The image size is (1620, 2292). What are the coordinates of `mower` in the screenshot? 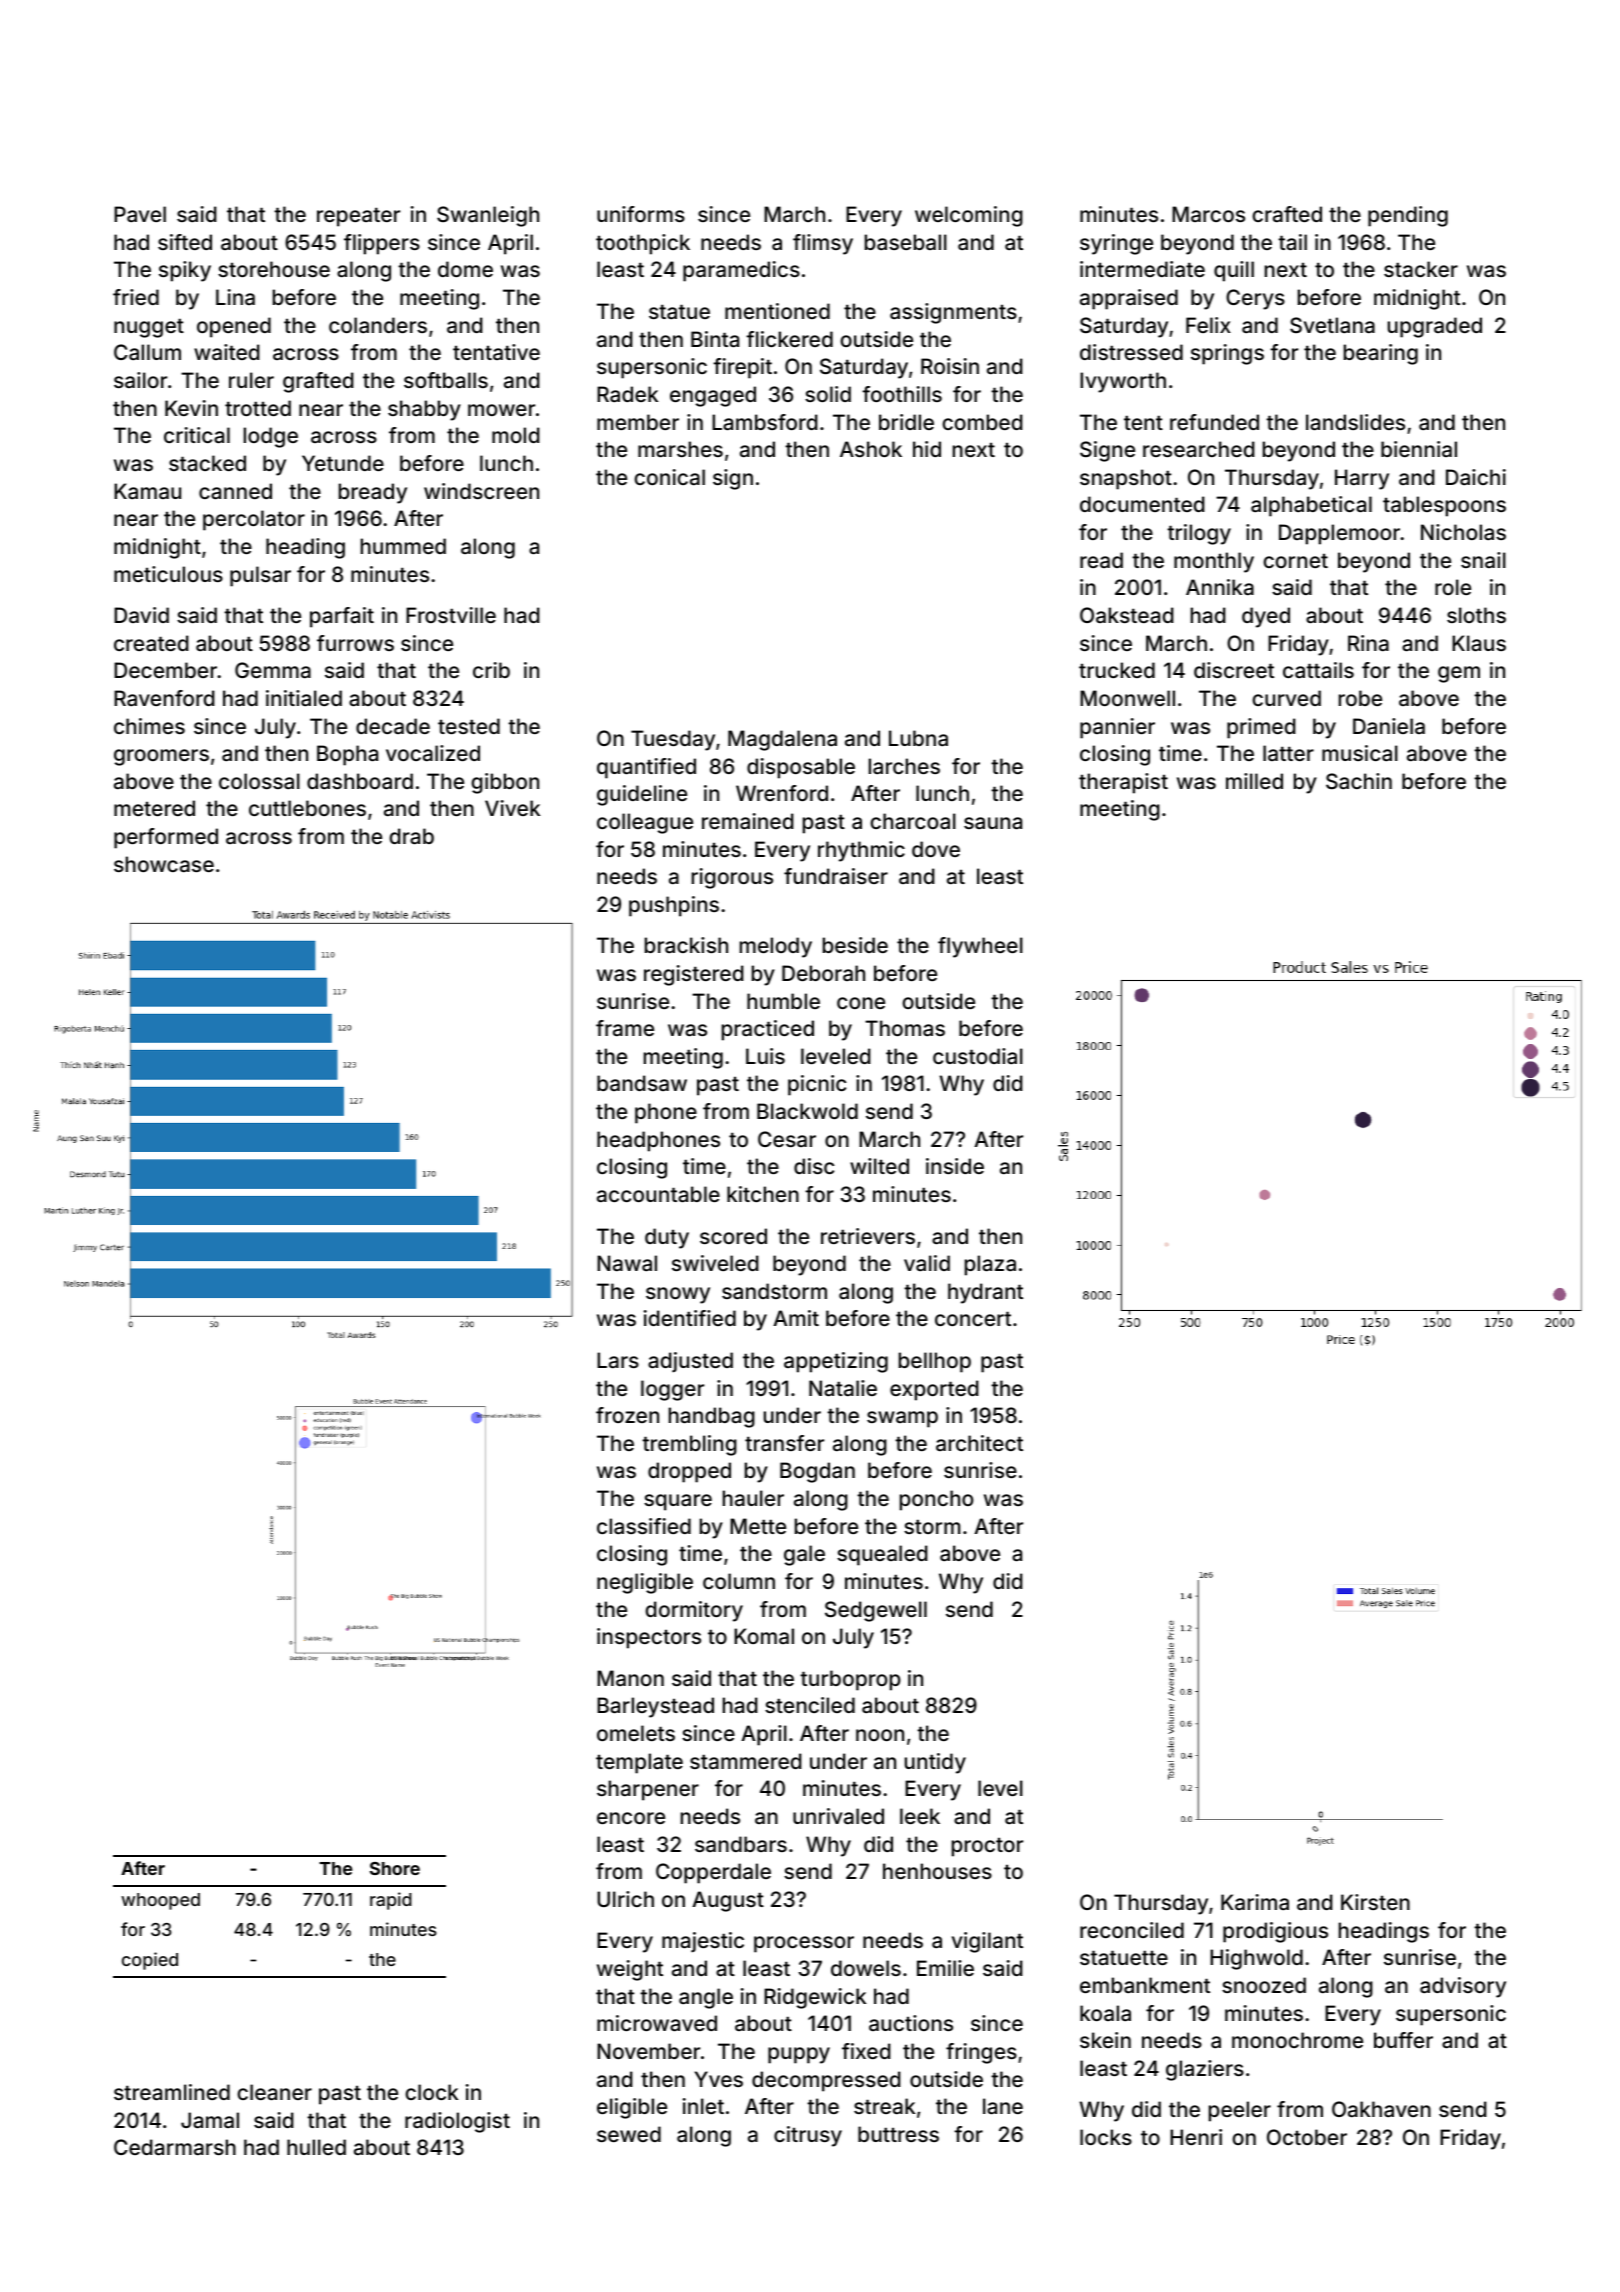 It's located at (501, 410).
